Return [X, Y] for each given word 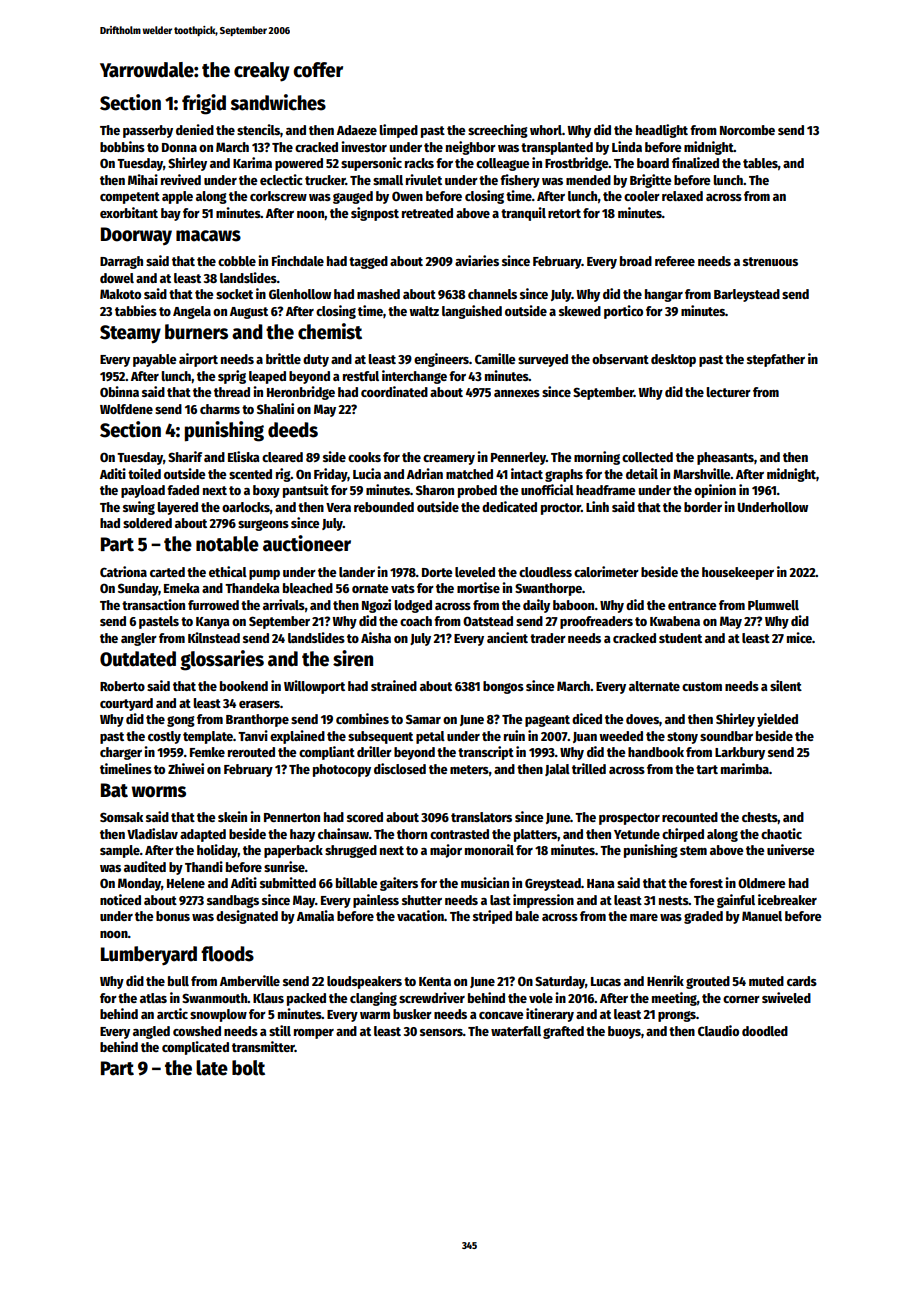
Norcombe [747, 130]
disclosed [400, 768]
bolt [248, 1068]
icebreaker [787, 899]
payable [155, 360]
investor [364, 146]
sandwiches [278, 102]
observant [620, 359]
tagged [368, 262]
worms [159, 792]
